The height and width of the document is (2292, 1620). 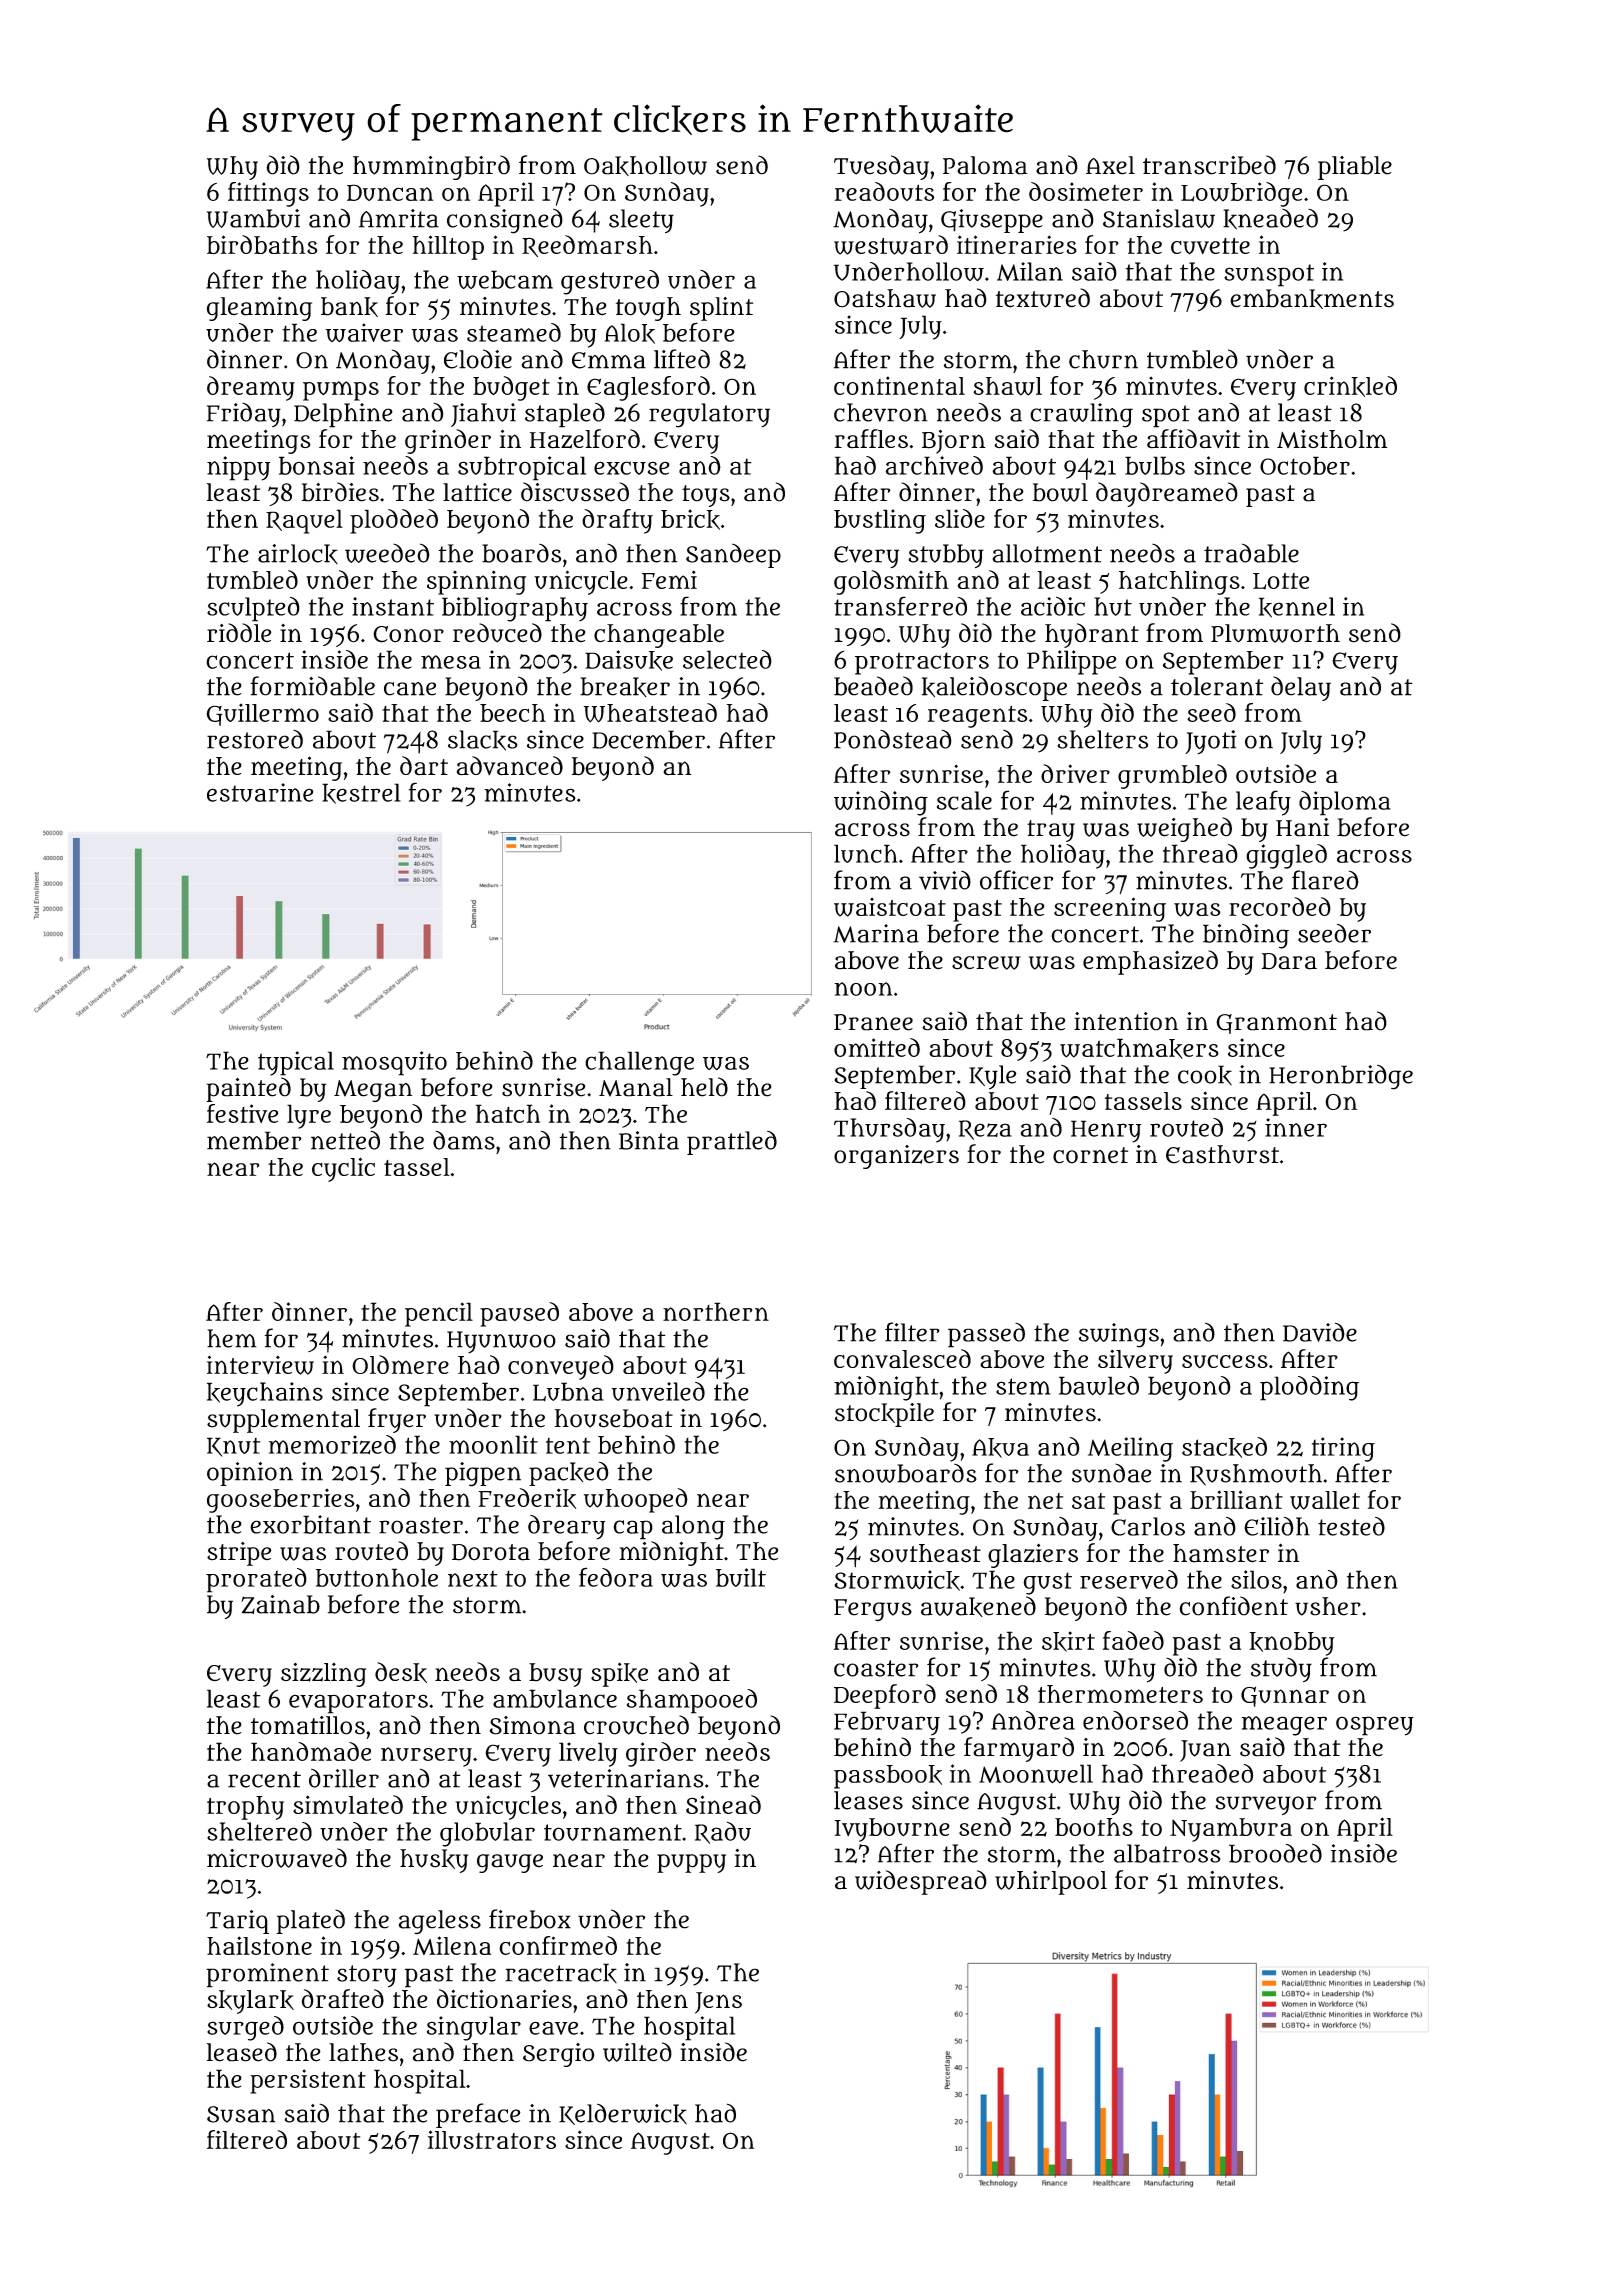 I want to click on dams, so click(x=464, y=1140).
